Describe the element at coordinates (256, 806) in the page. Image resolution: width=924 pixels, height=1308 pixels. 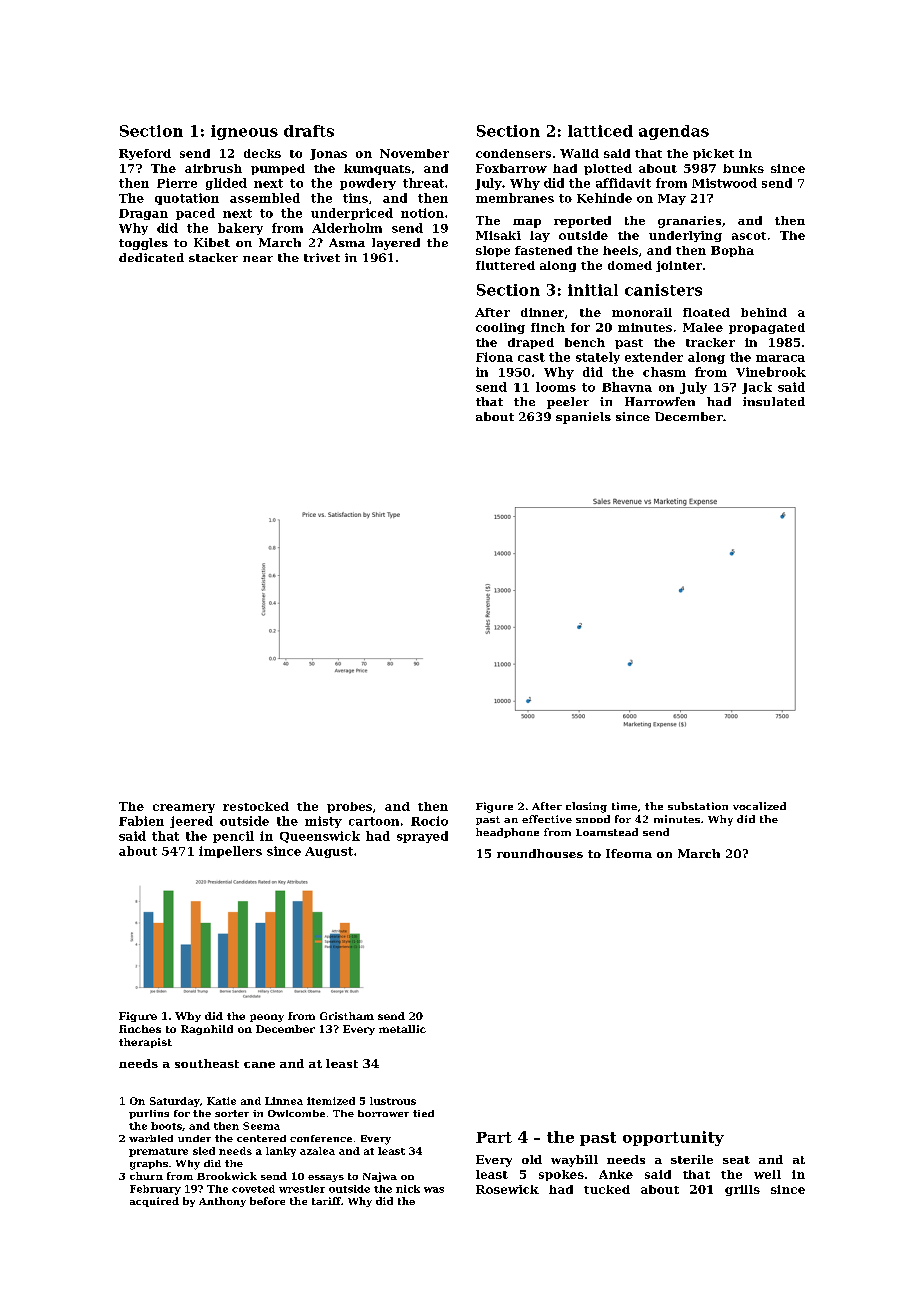
I see `restocked` at that location.
